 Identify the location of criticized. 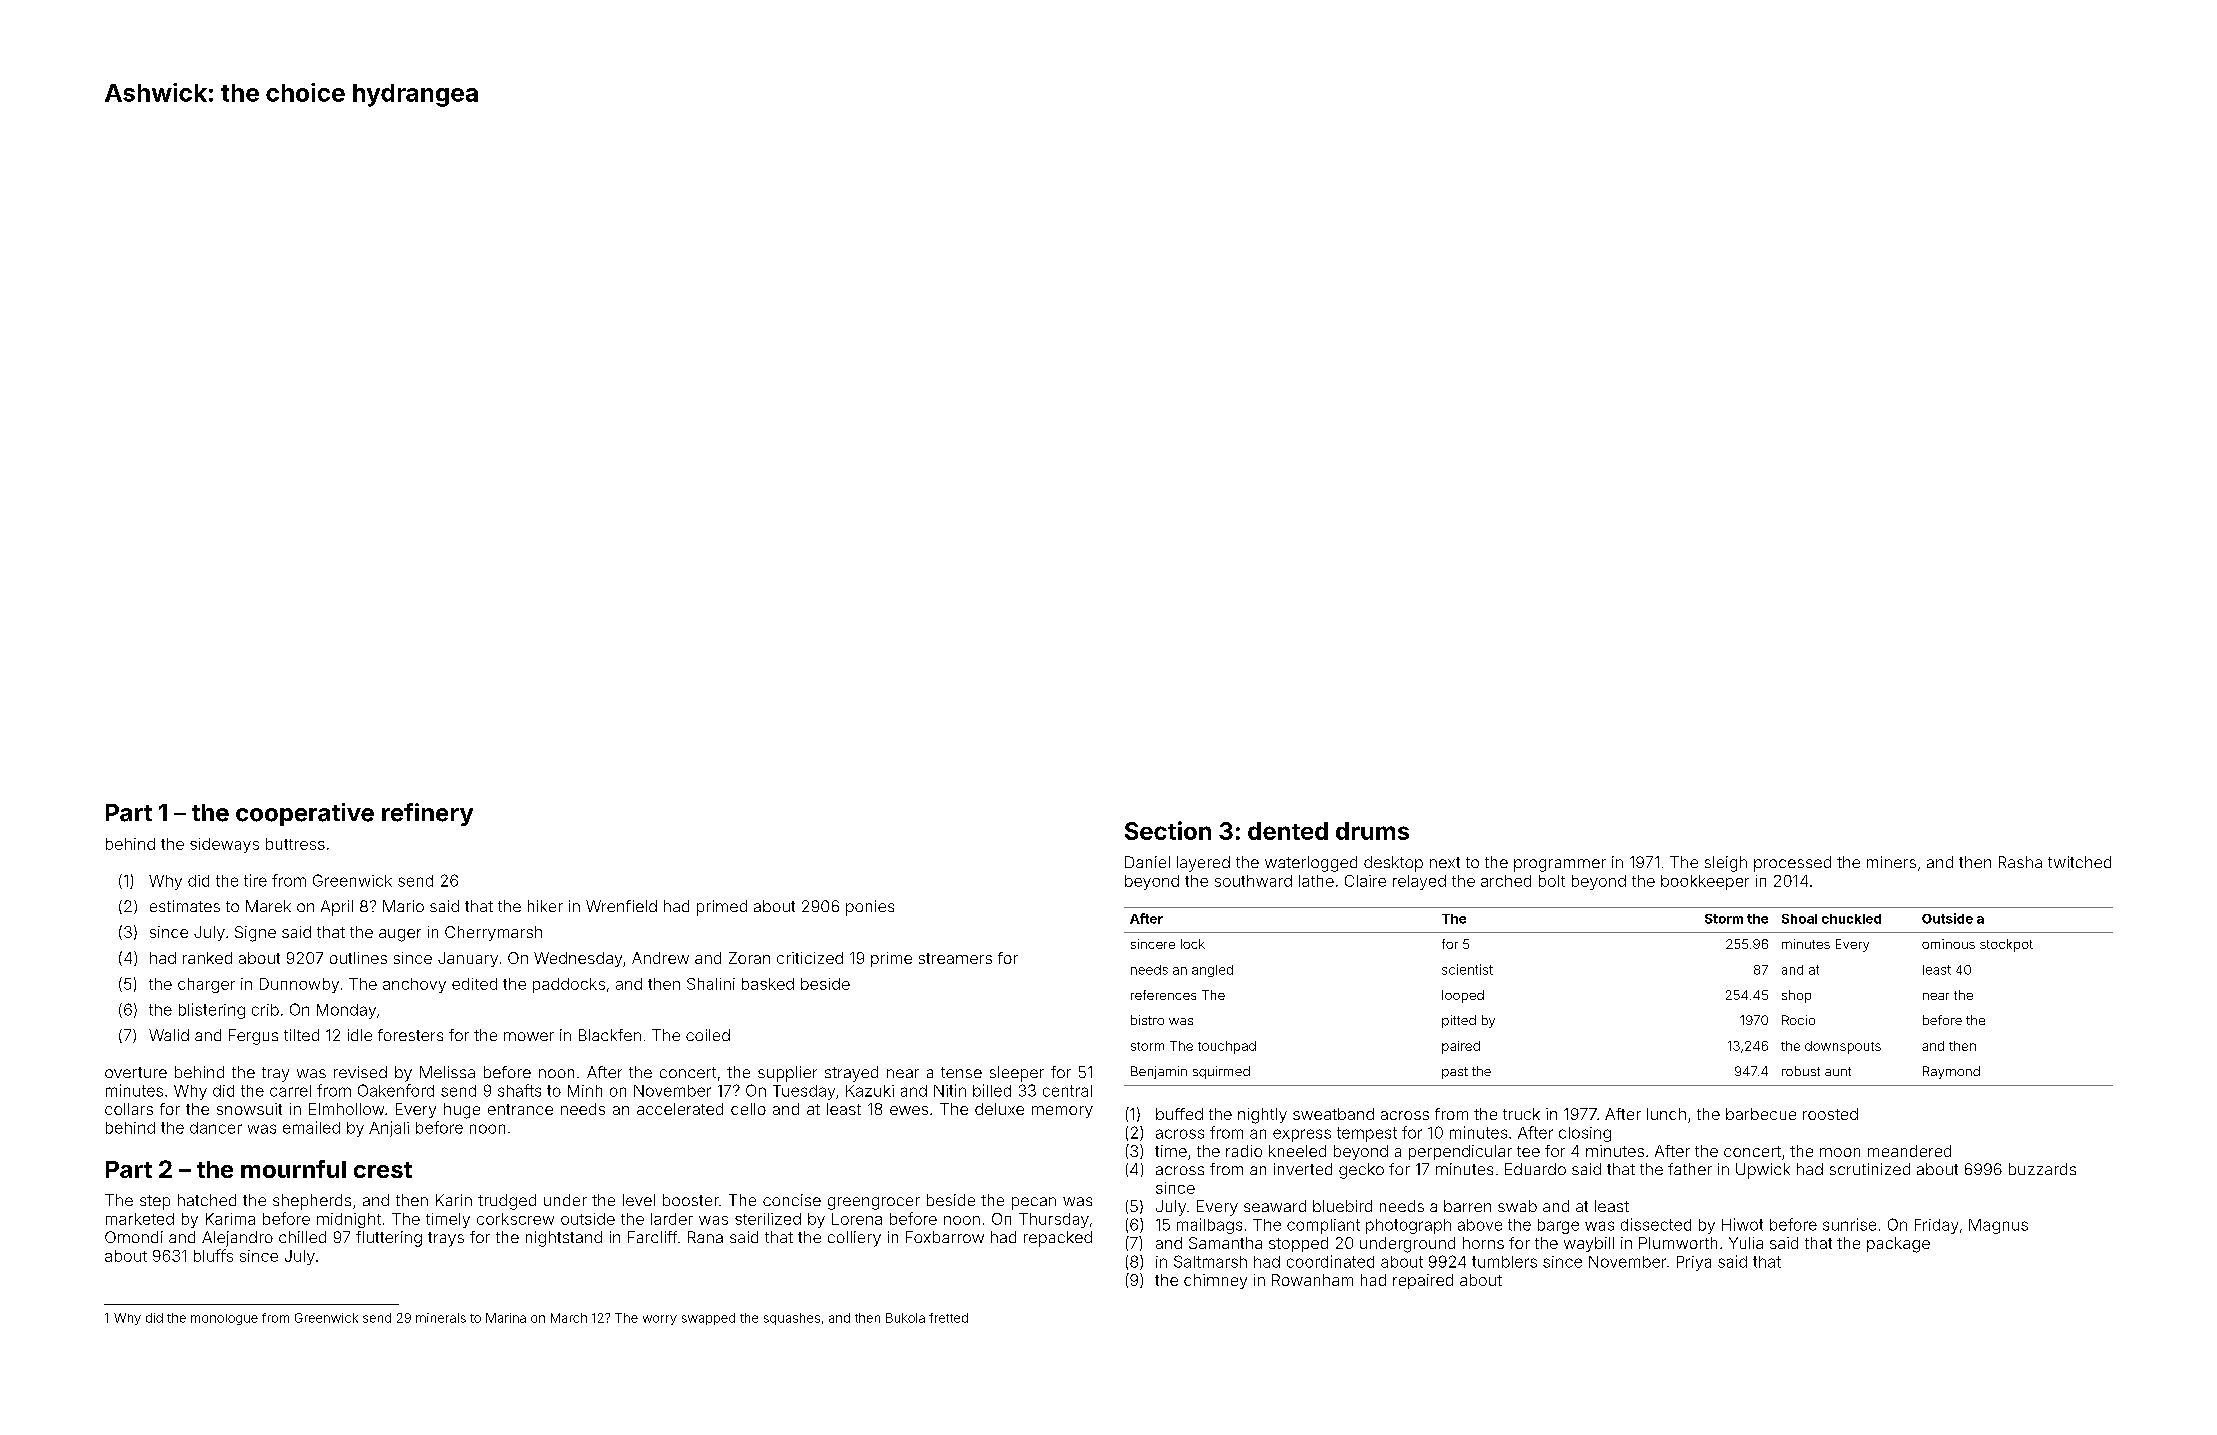
(810, 958).
